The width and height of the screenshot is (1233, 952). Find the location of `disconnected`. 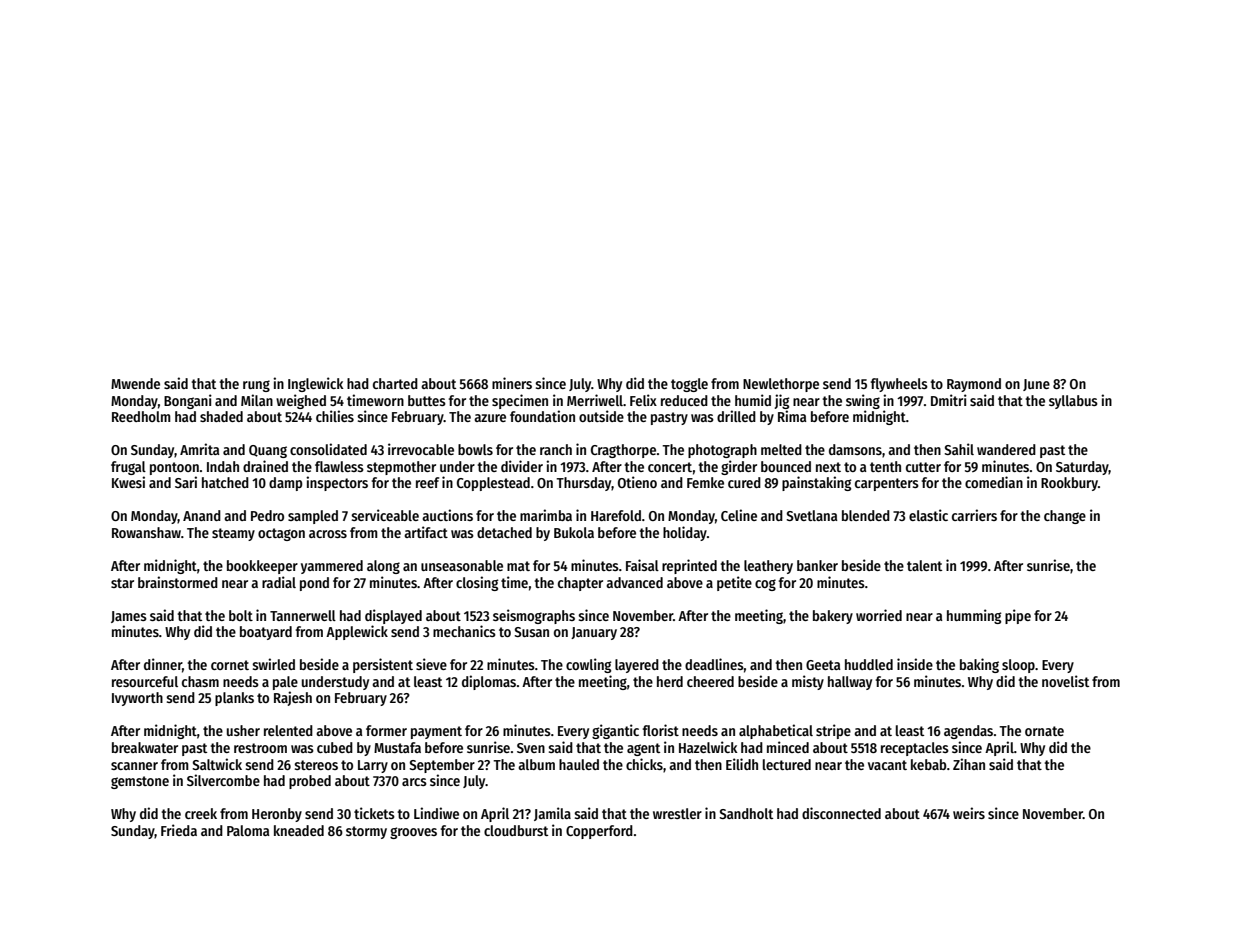

disconnected is located at coordinates (841, 813).
